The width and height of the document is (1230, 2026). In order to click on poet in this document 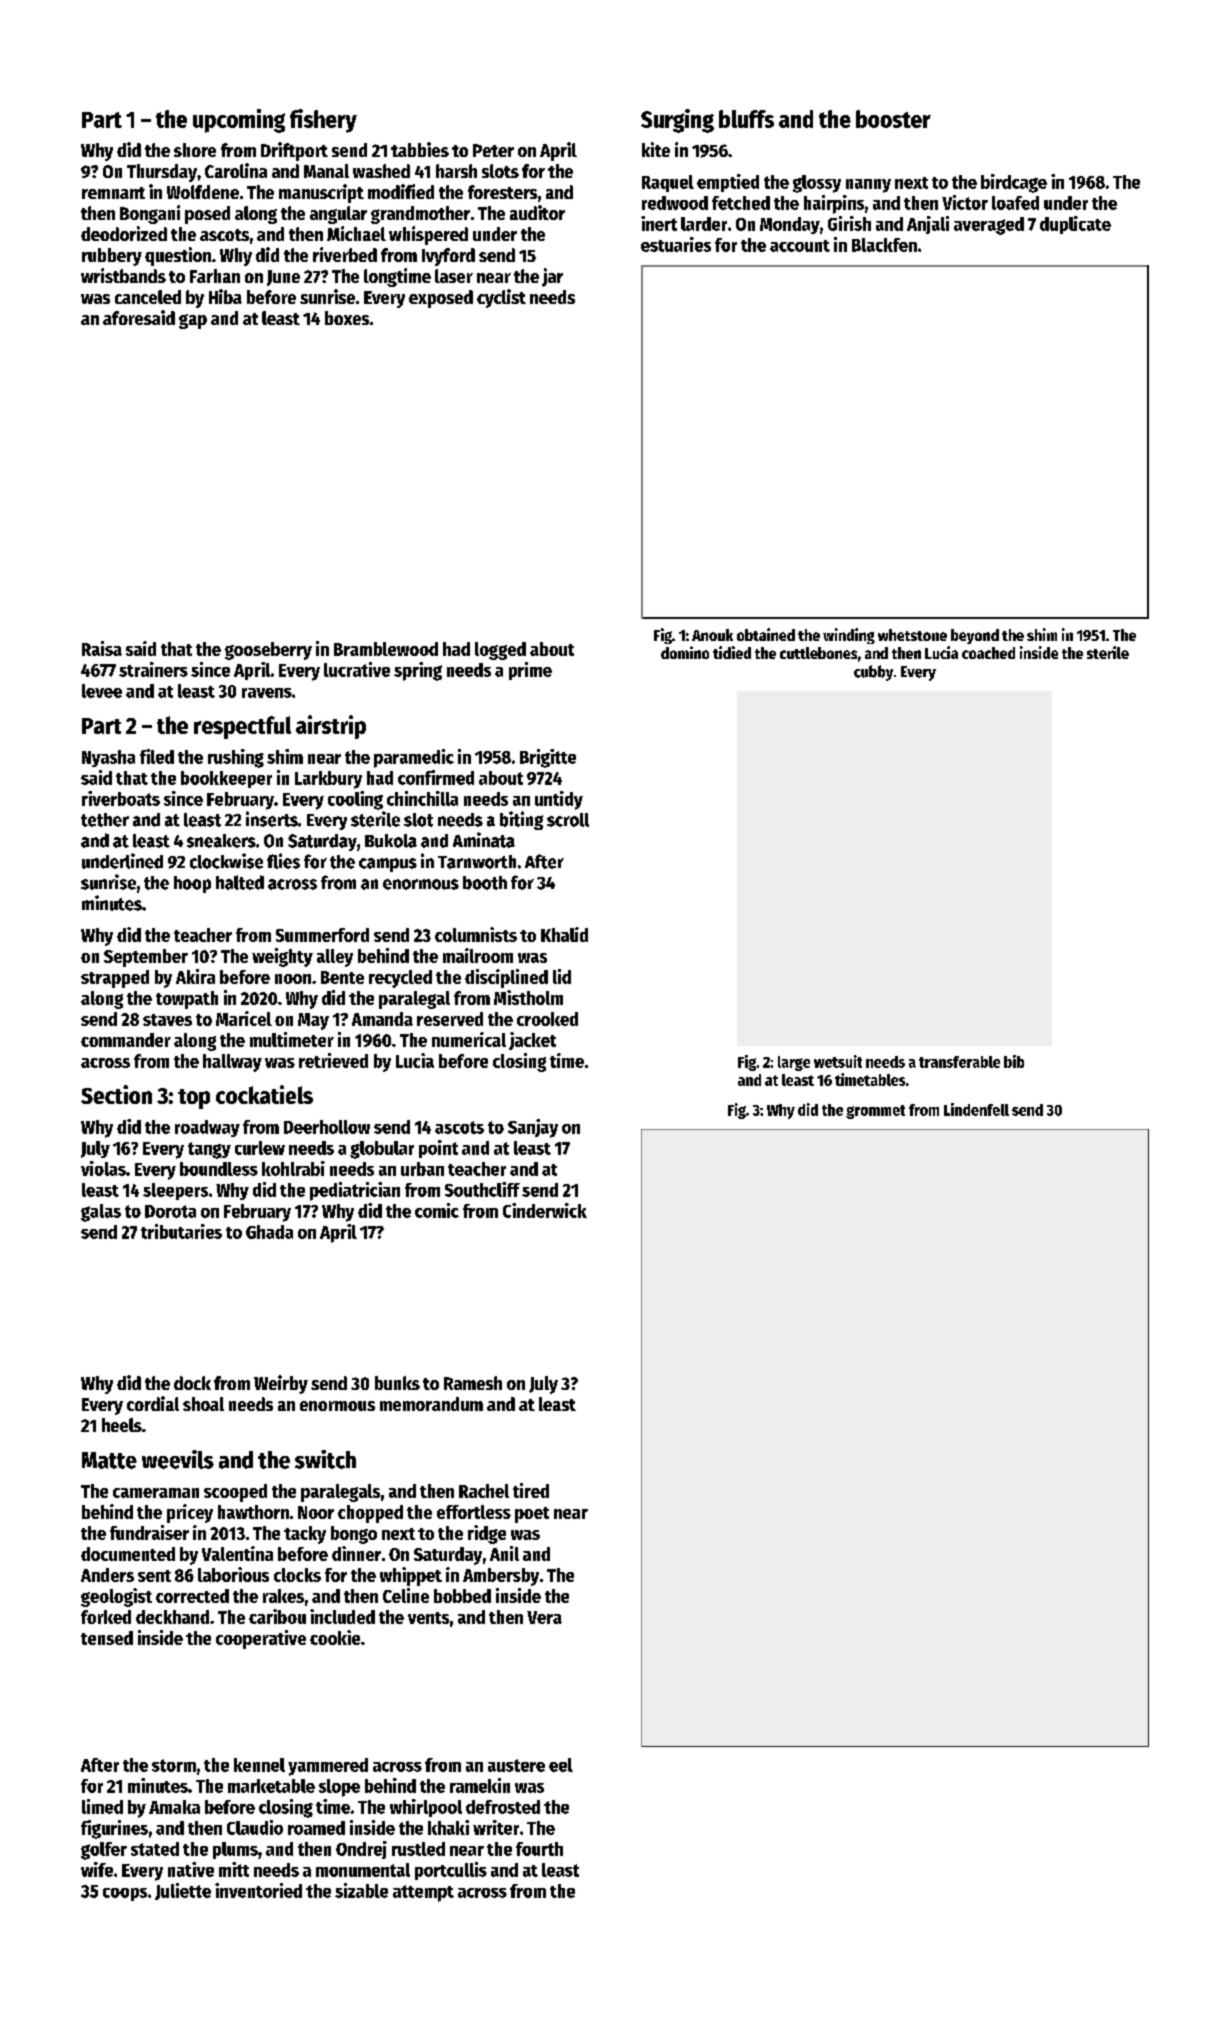, I will do `click(532, 1515)`.
